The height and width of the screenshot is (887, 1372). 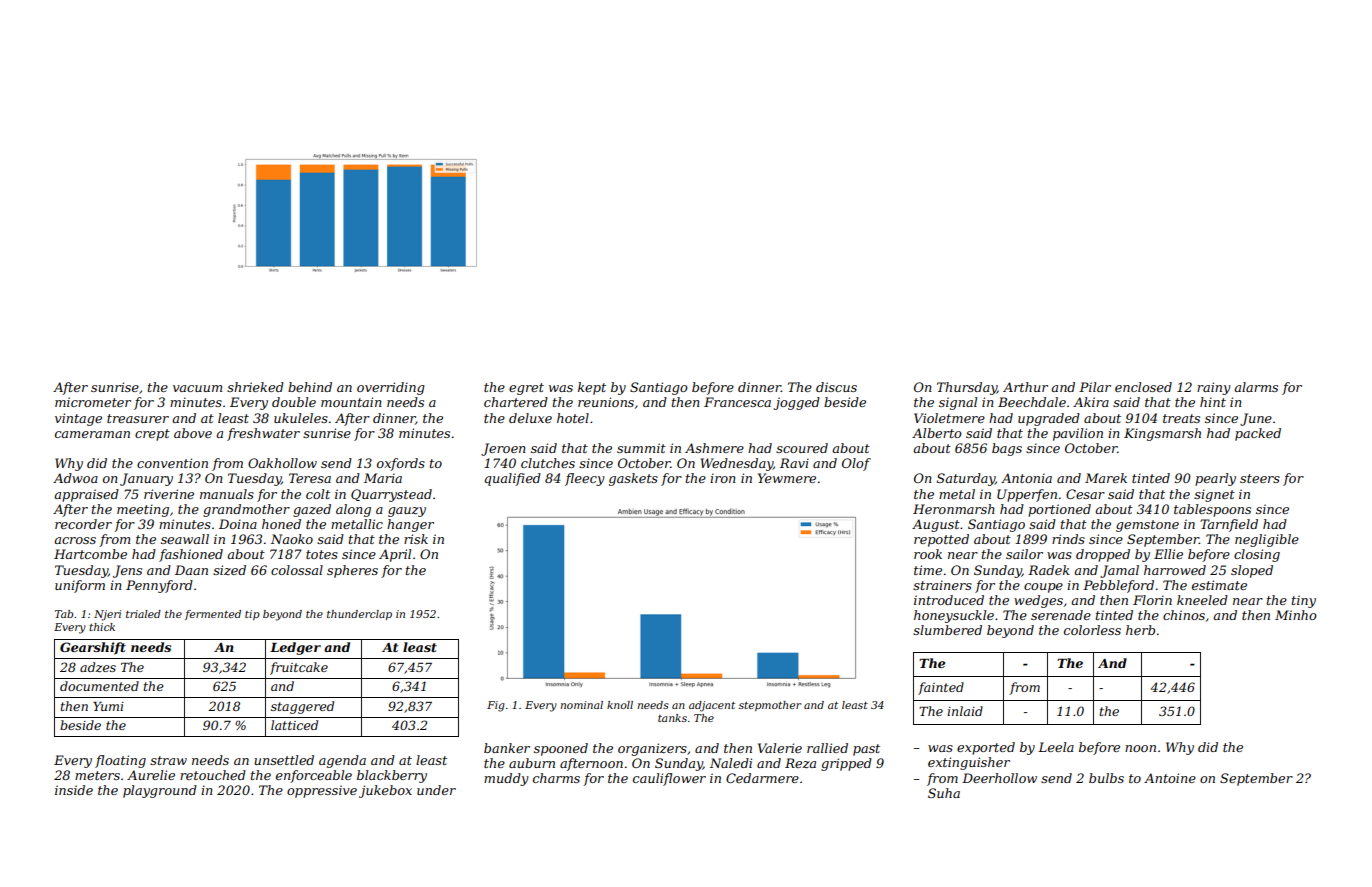 What do you see at coordinates (1256, 387) in the screenshot?
I see `alarms` at bounding box center [1256, 387].
